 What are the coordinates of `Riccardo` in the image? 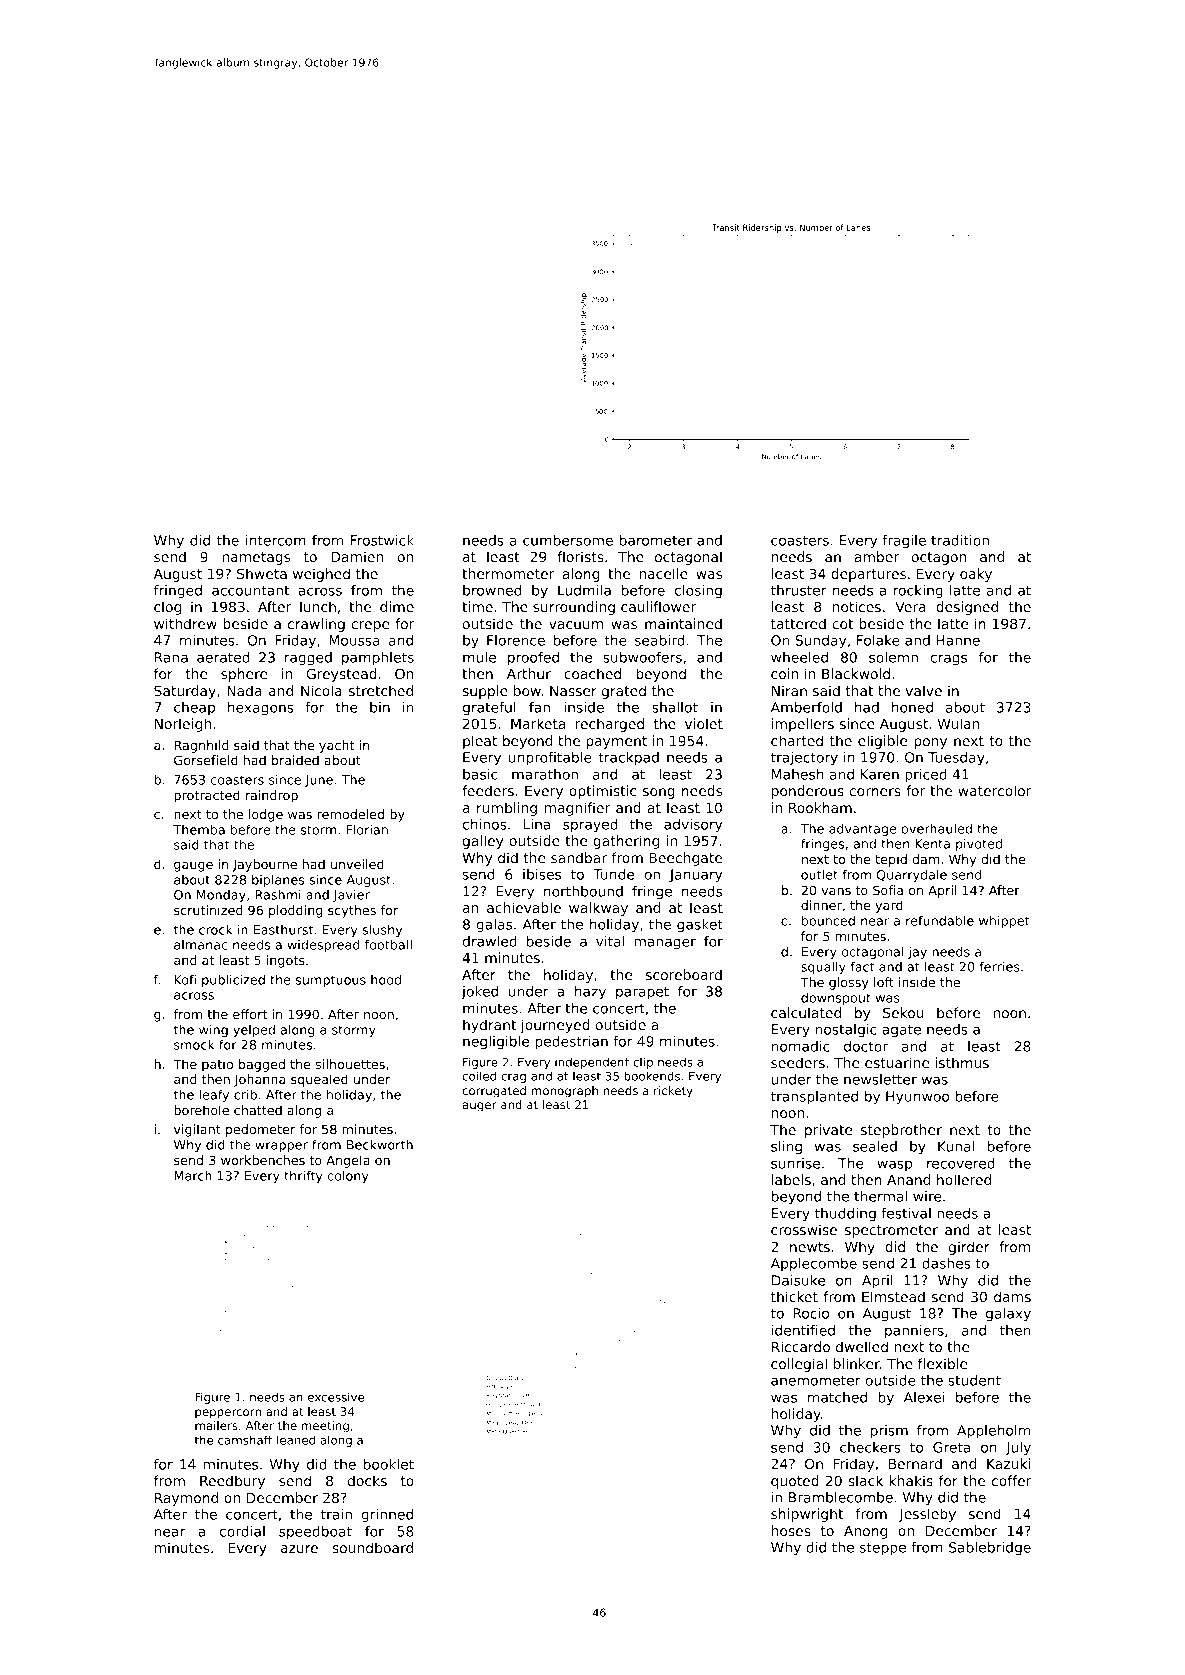 It's located at (801, 1346).
